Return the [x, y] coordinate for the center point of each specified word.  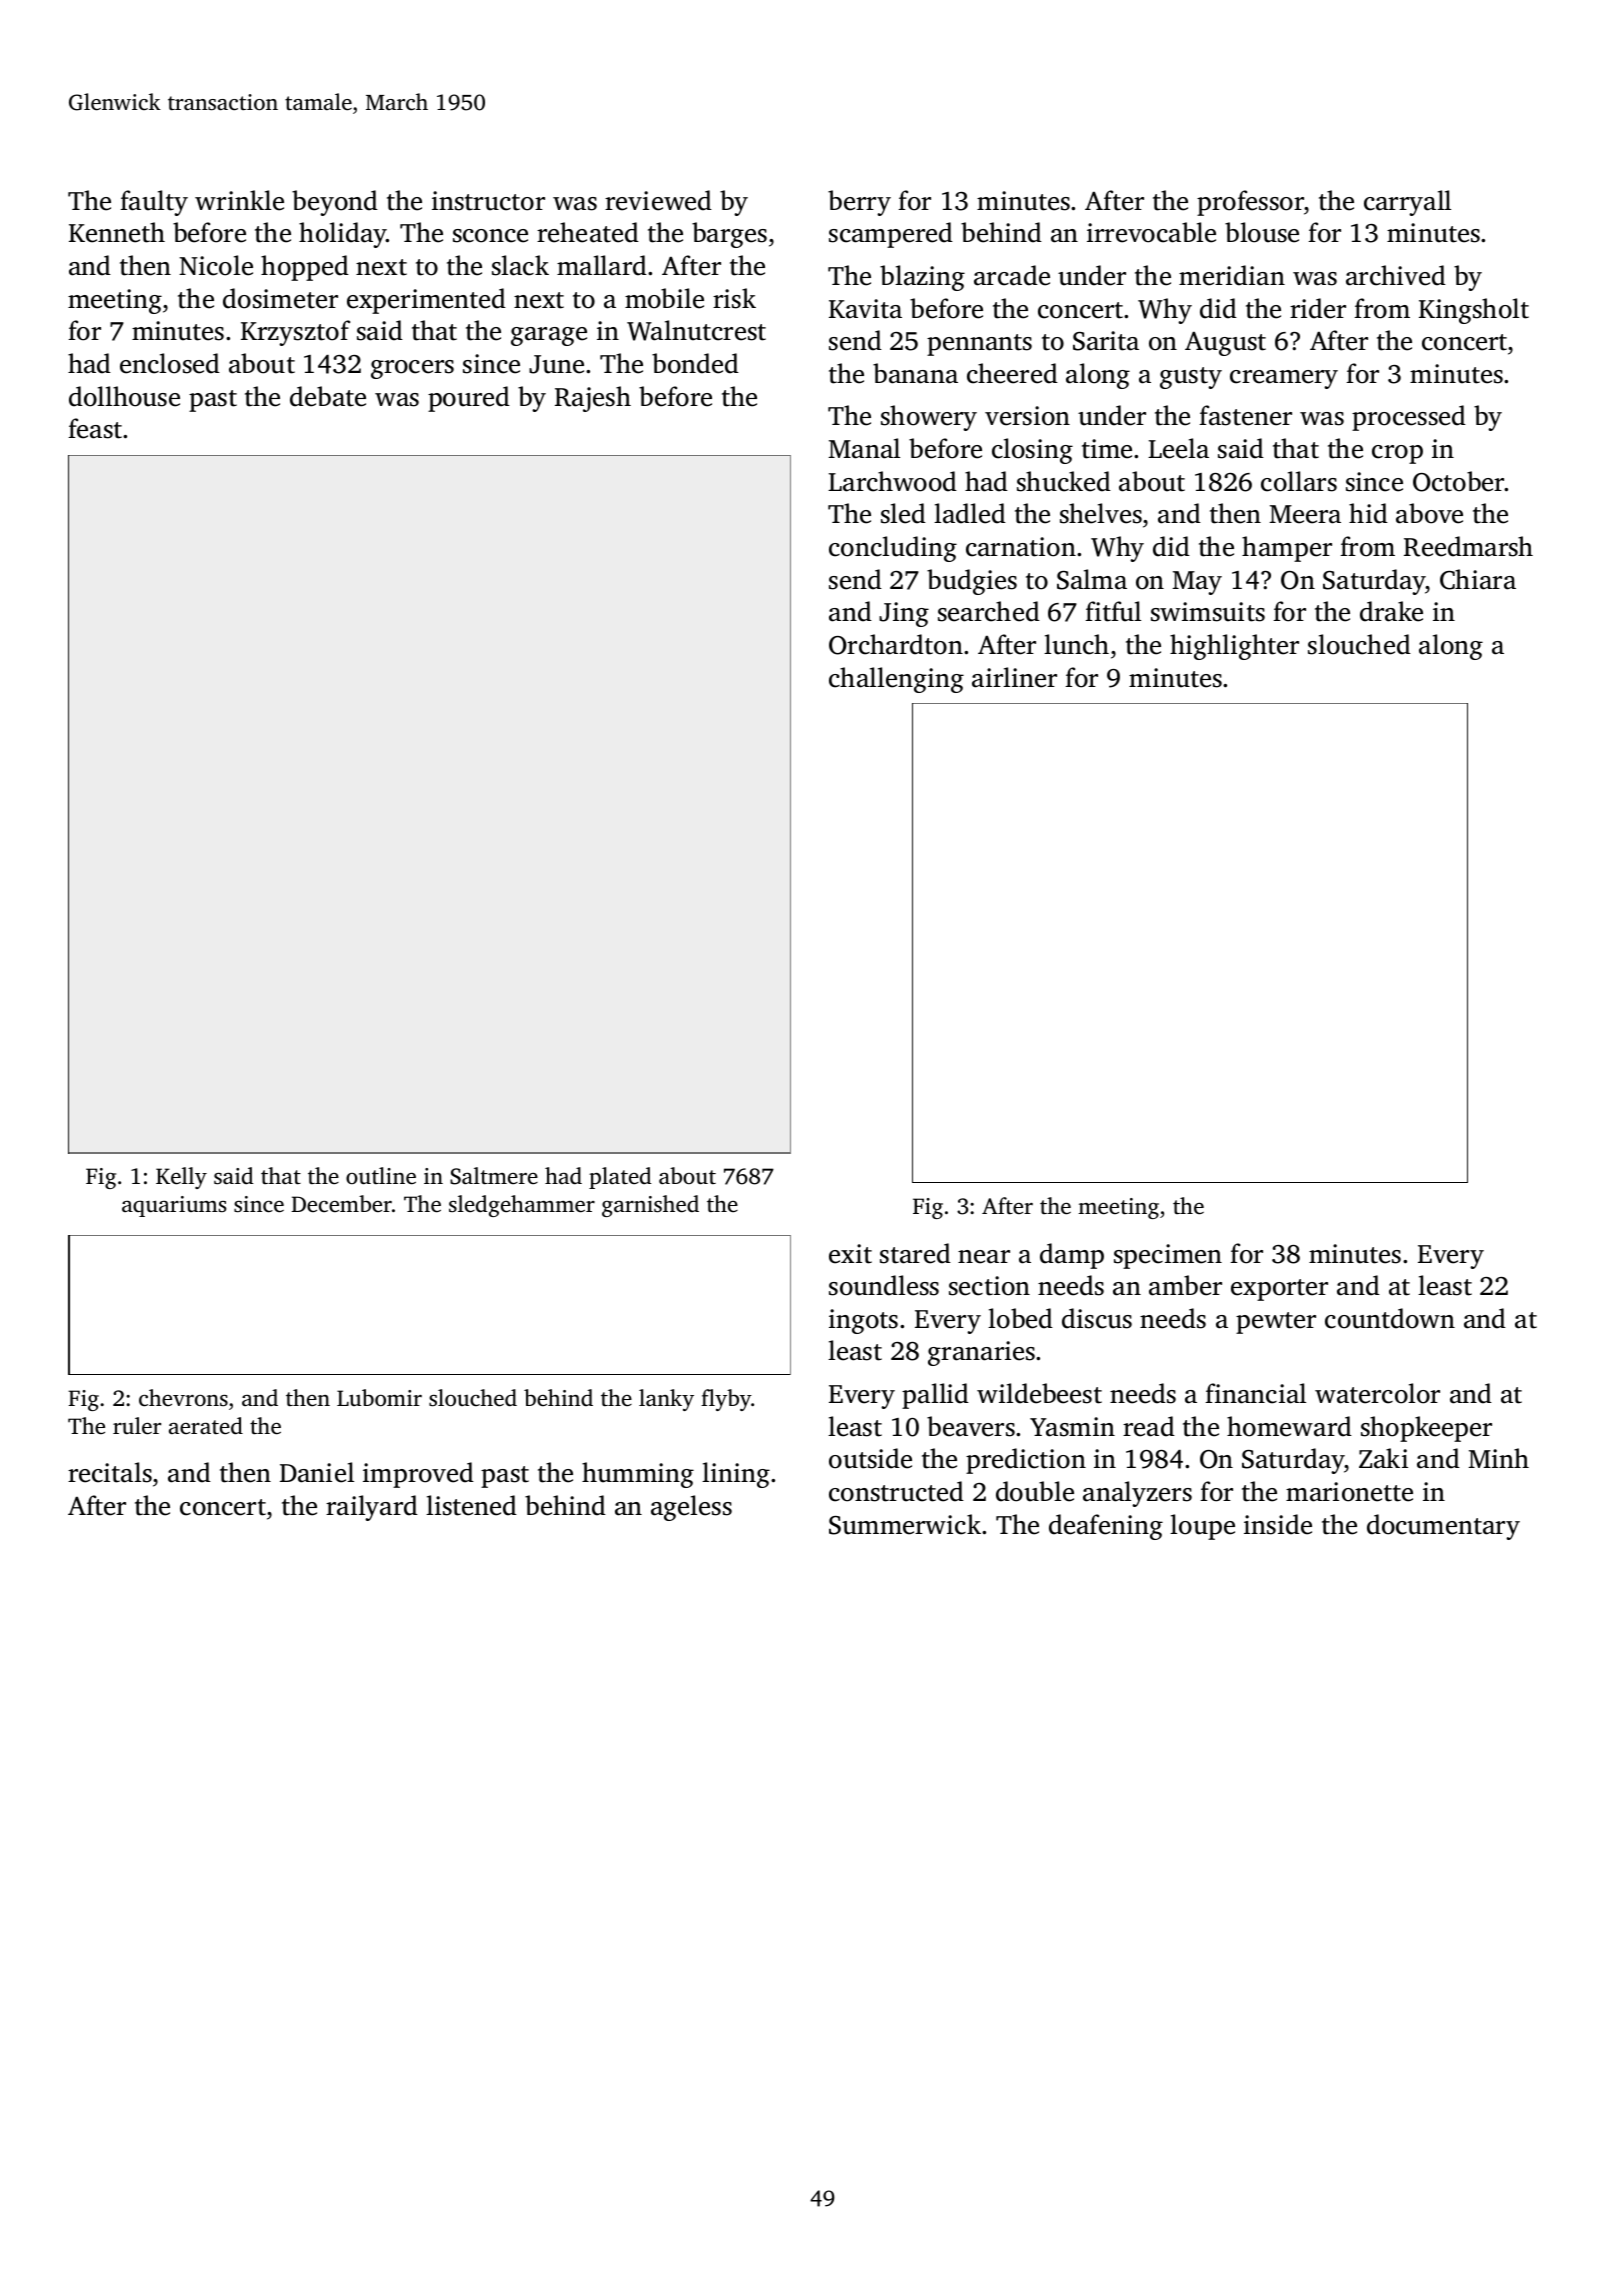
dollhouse [124, 396]
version [1027, 416]
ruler [137, 1426]
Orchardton [896, 644]
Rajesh [593, 399]
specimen [1168, 1256]
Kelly [181, 1178]
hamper [1287, 549]
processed [1409, 418]
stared [915, 1253]
